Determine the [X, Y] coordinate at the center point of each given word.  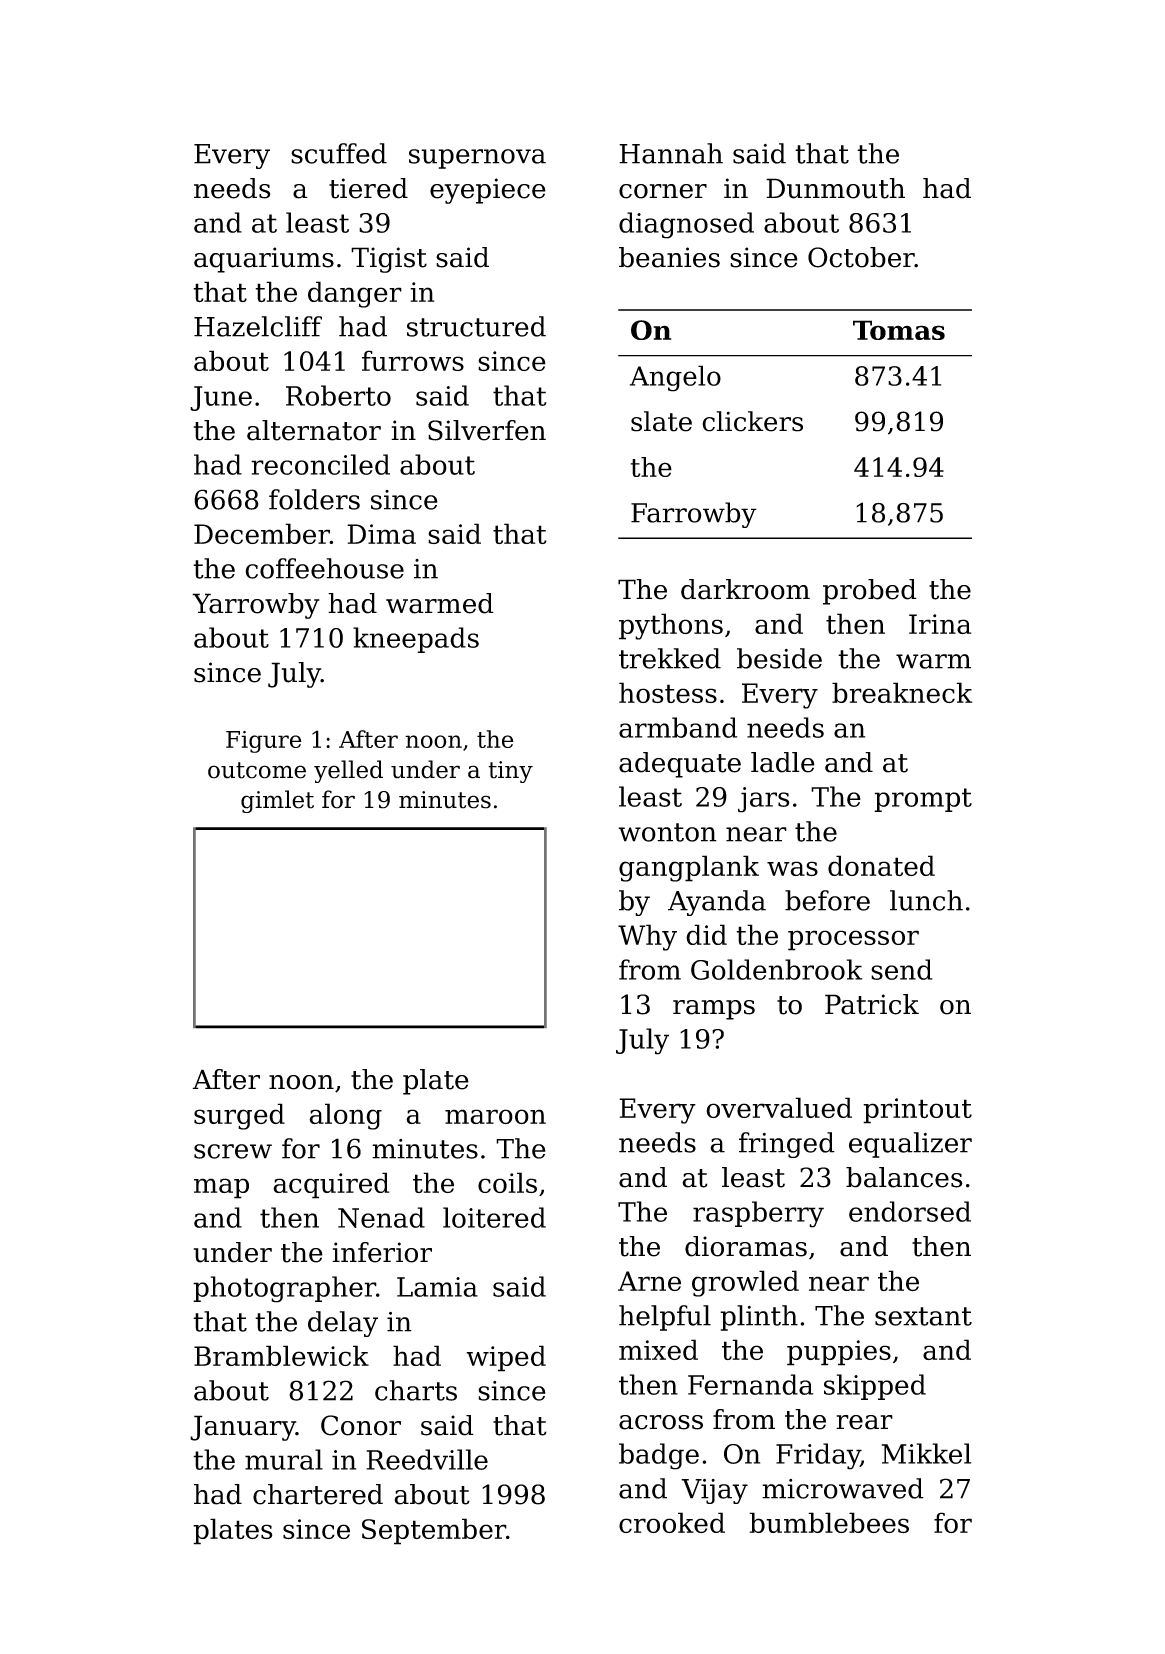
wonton [667, 832]
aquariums [264, 260]
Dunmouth [835, 188]
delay [343, 1324]
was [792, 868]
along [345, 1116]
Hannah [671, 153]
